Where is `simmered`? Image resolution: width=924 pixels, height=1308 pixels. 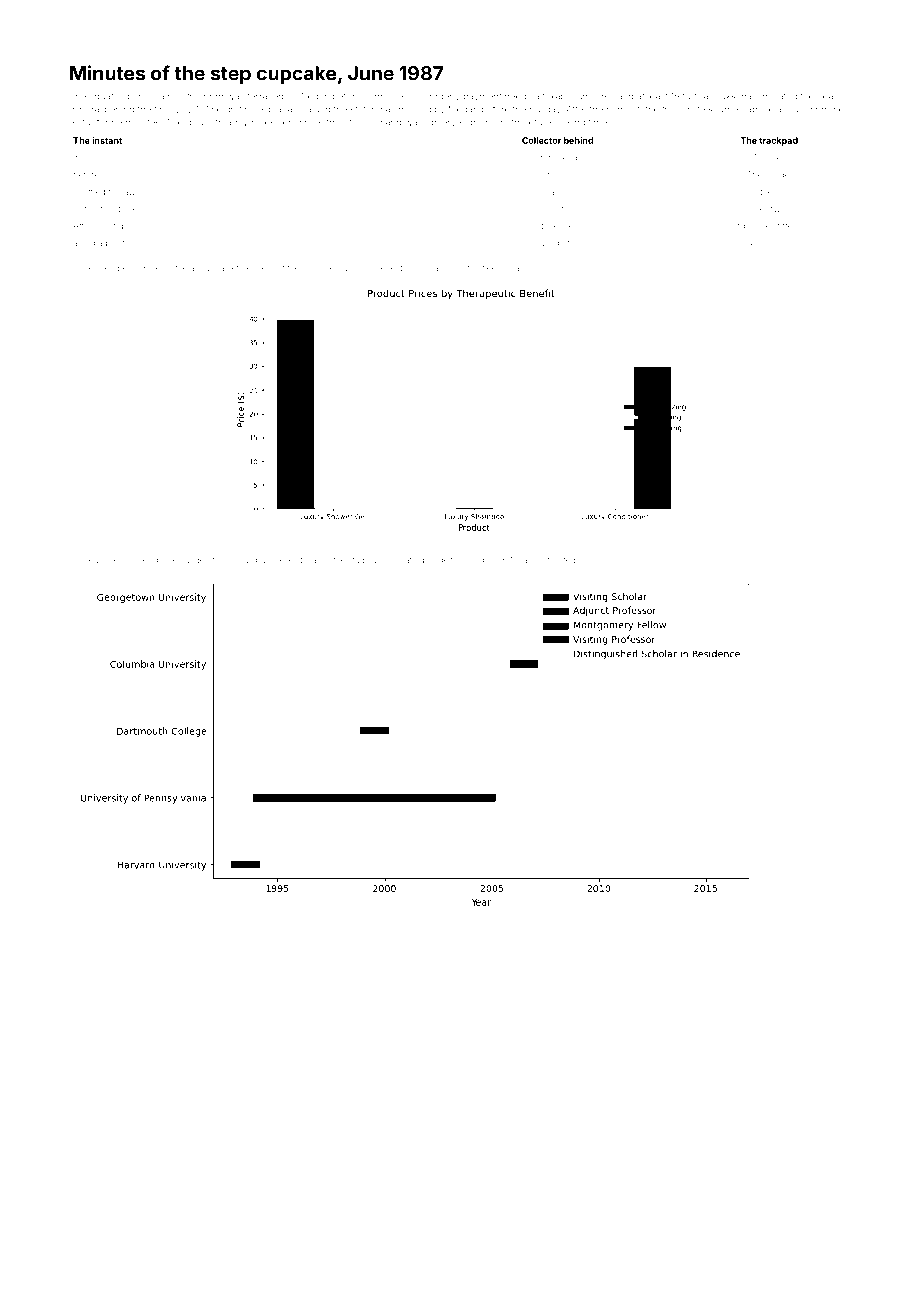 simmered is located at coordinates (154, 268).
